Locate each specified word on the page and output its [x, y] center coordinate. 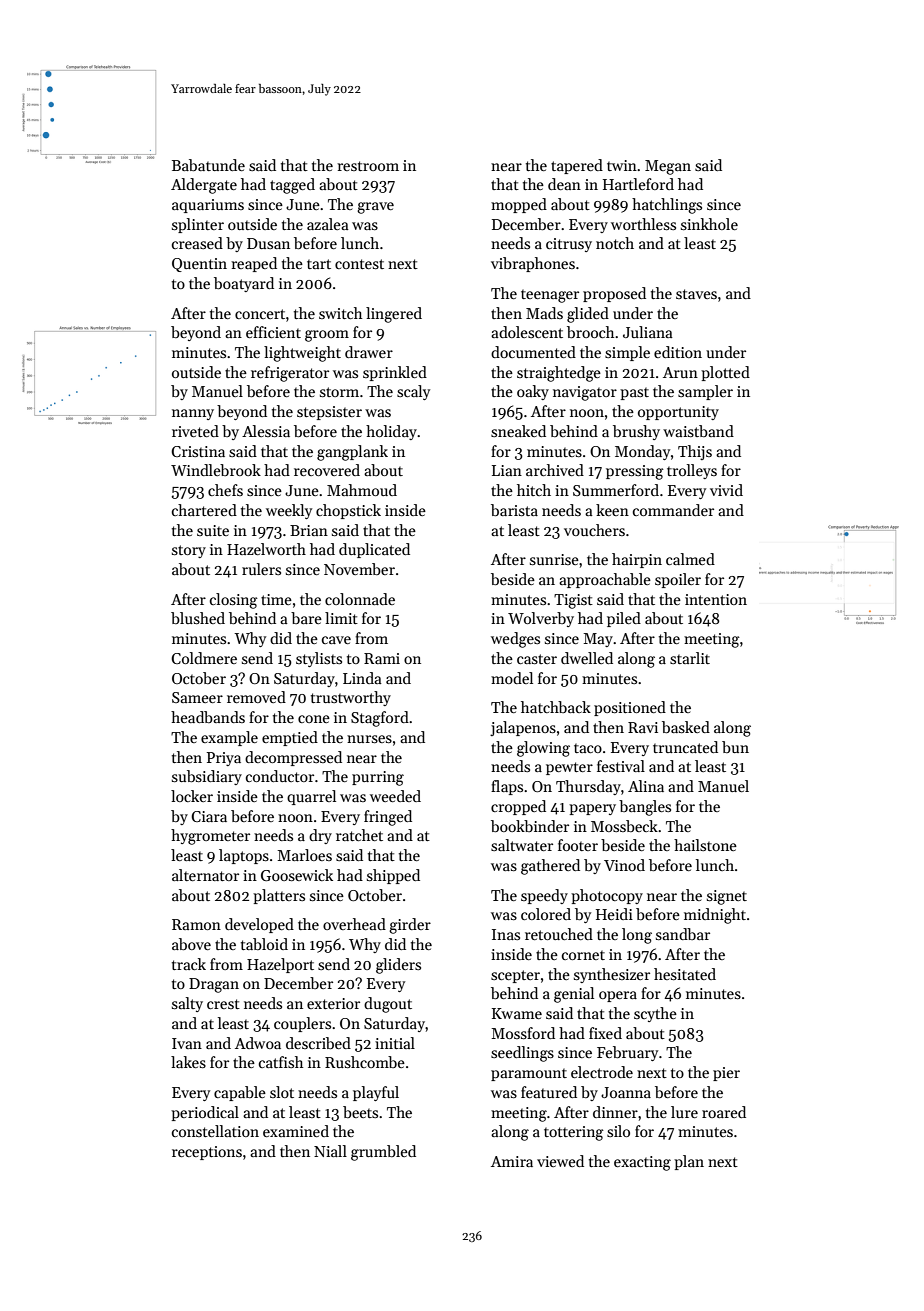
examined [296, 1131]
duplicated [374, 550]
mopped [519, 205]
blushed [198, 618]
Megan [668, 167]
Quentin [199, 265]
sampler [705, 392]
